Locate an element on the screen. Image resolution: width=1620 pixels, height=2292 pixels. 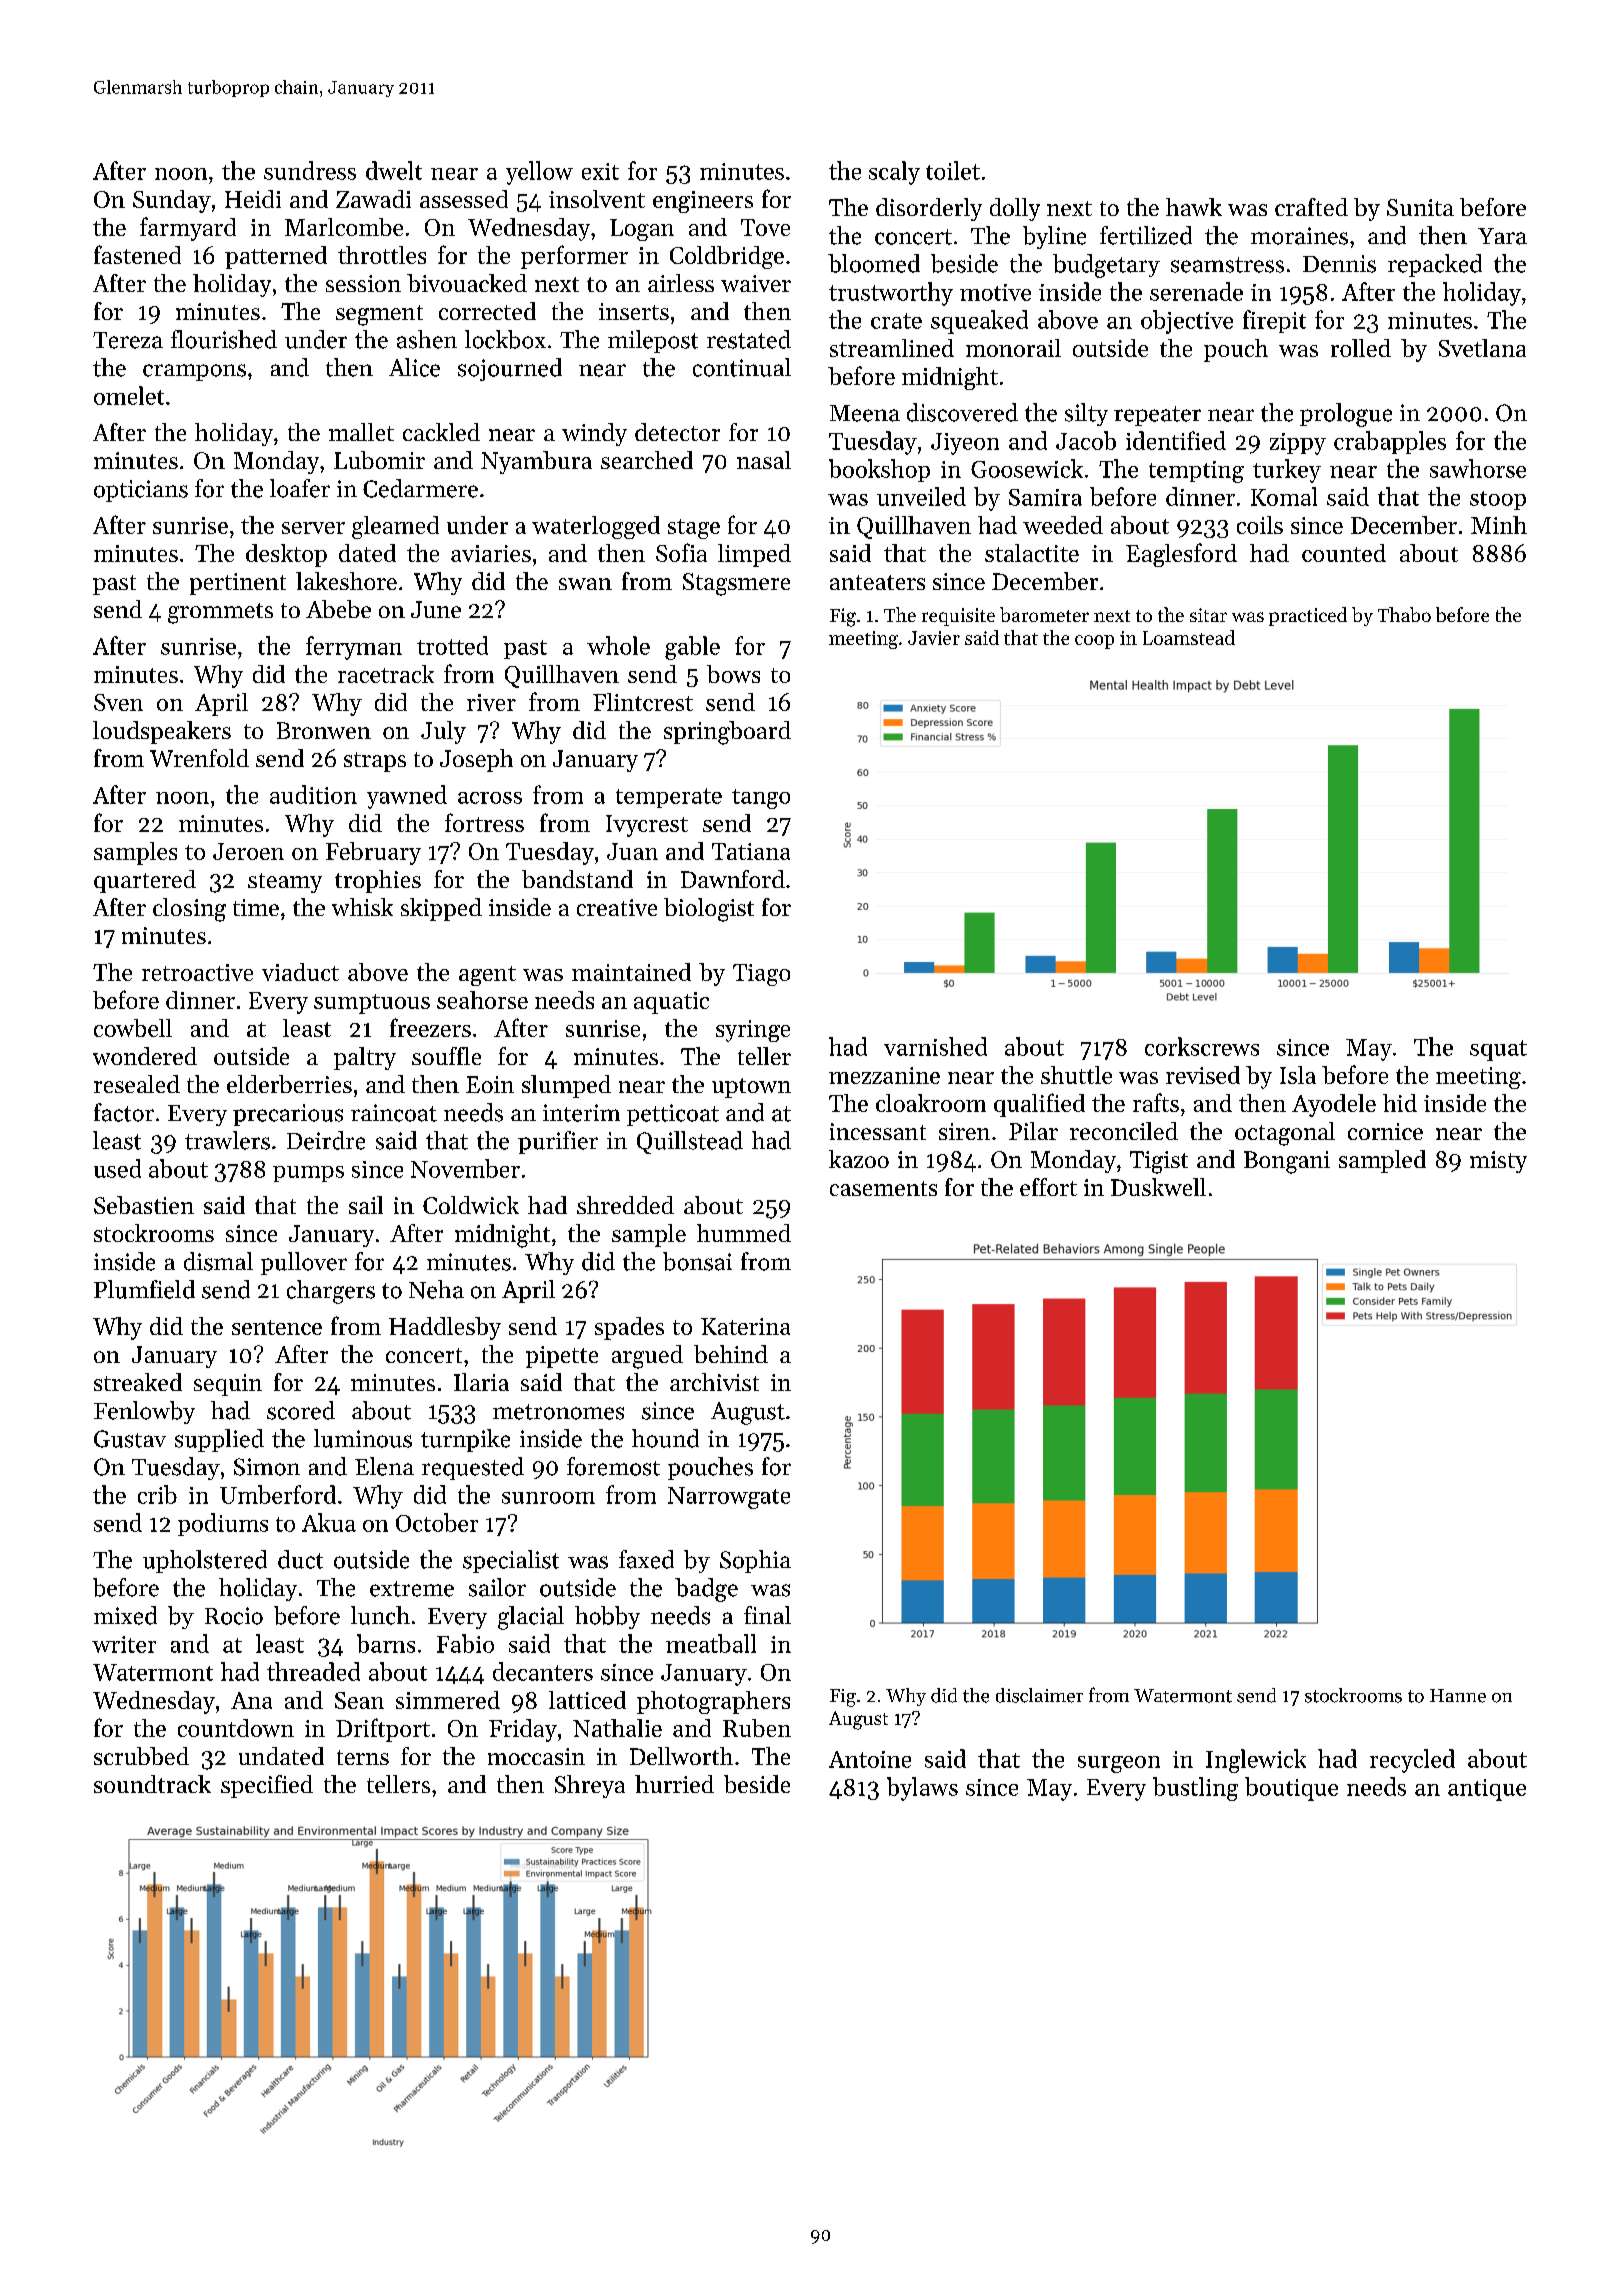
hurried is located at coordinates (674, 1784).
